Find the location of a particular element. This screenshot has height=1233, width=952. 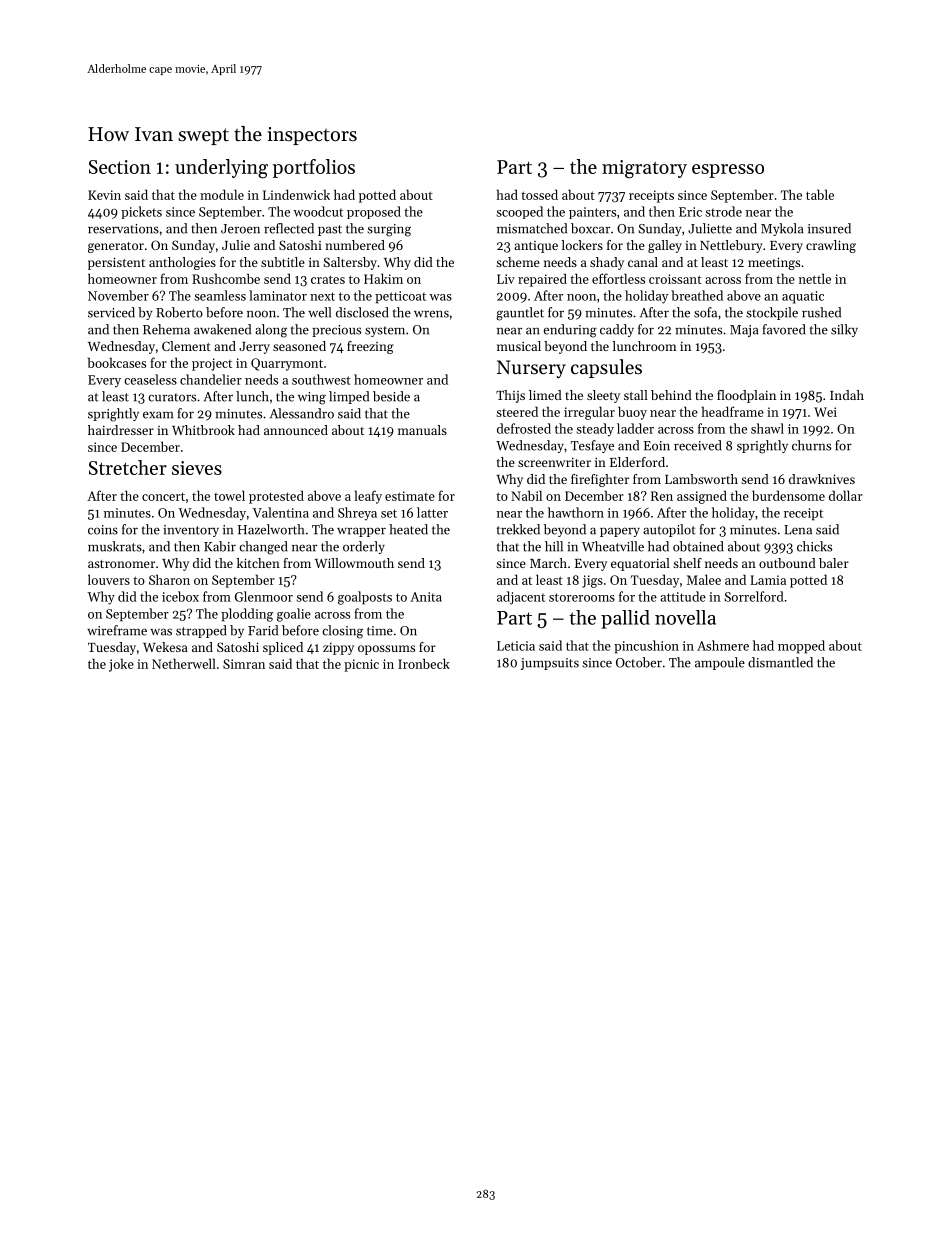

Simran is located at coordinates (244, 664).
